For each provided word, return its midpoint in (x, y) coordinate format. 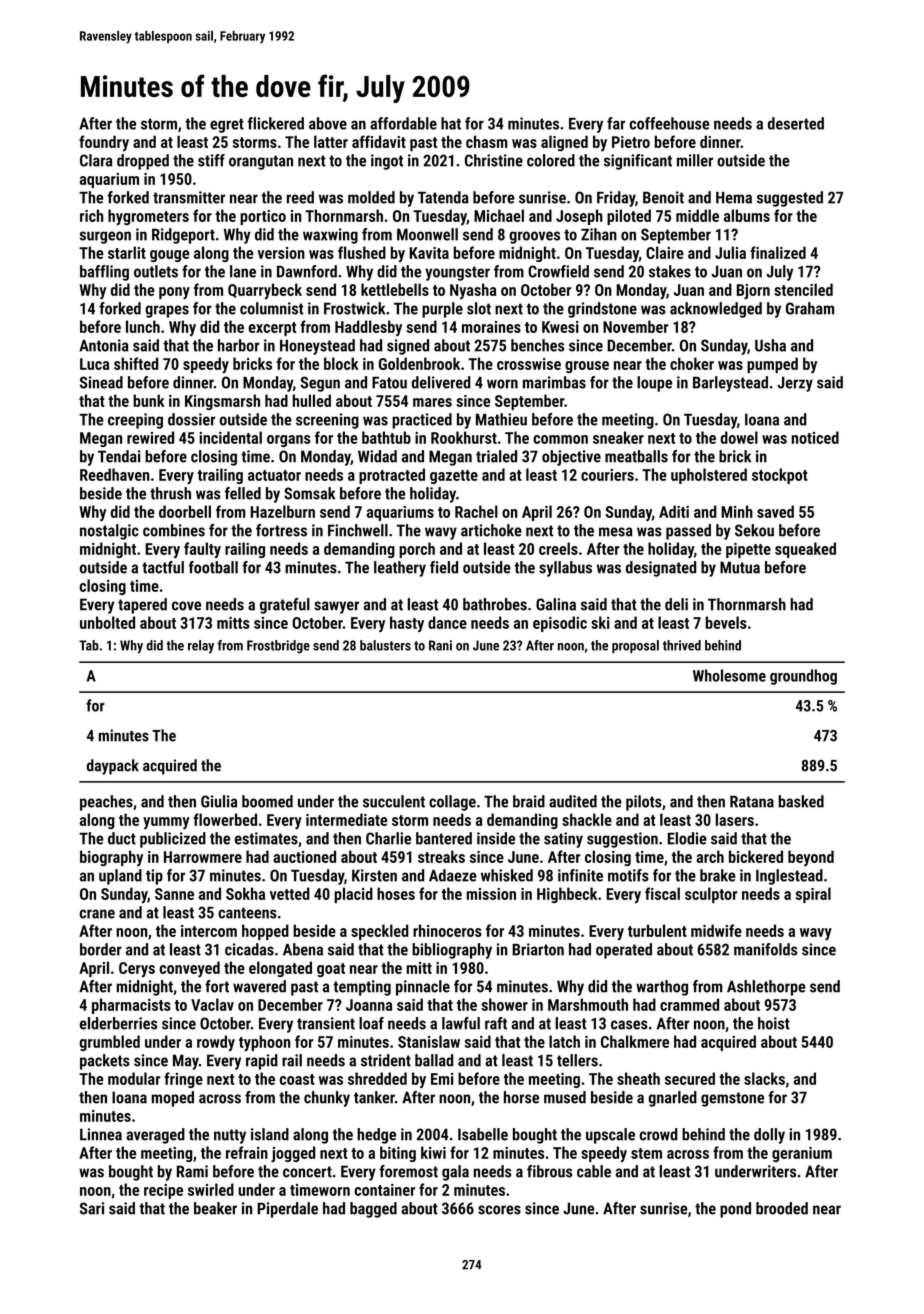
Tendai (119, 456)
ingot (387, 162)
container (384, 1190)
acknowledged (716, 310)
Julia (730, 252)
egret (227, 125)
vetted (290, 893)
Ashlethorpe (766, 988)
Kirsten (374, 875)
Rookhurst (464, 437)
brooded (782, 1208)
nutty (230, 1136)
